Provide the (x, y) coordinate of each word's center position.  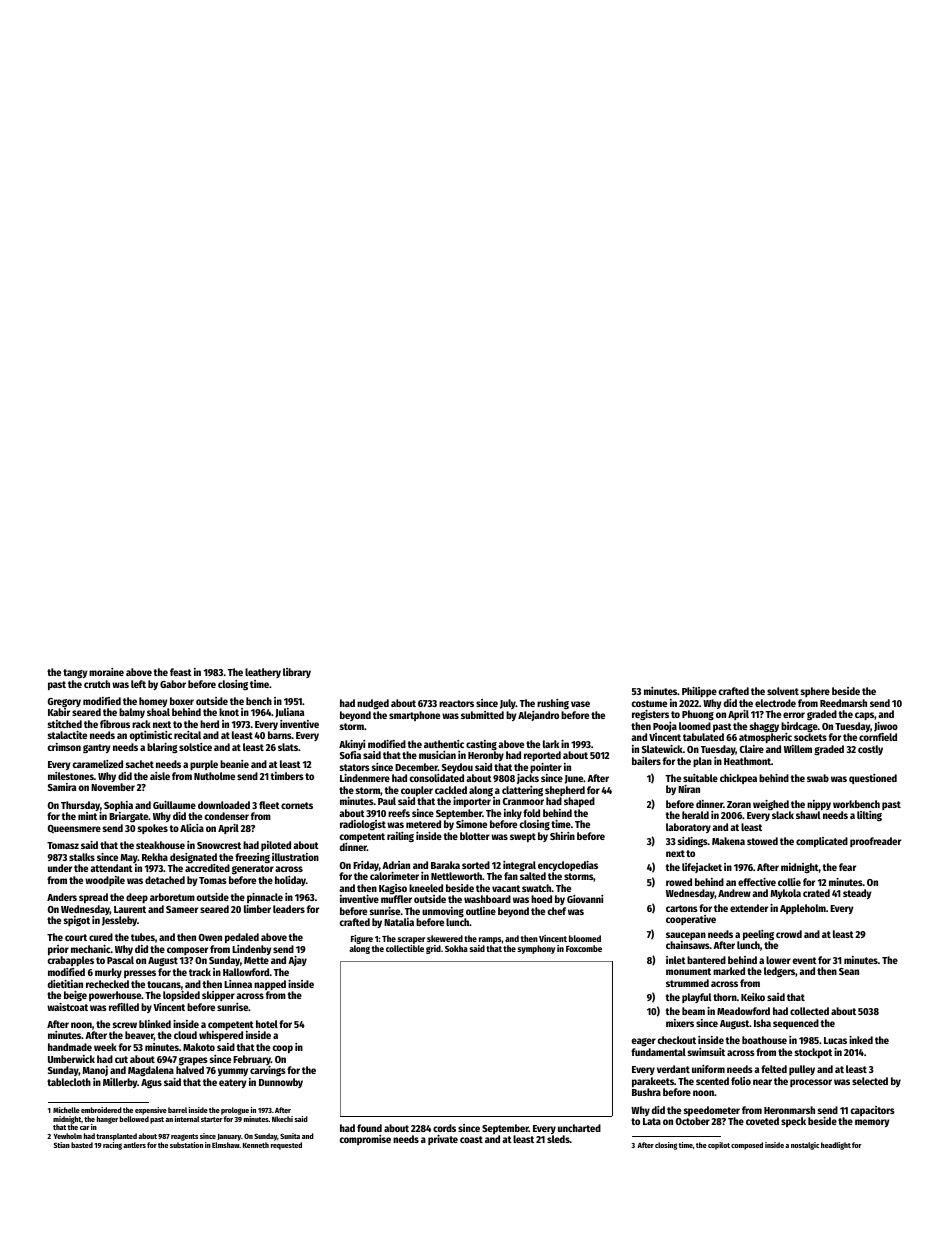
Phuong (698, 715)
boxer (182, 701)
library (297, 673)
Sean (849, 971)
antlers (134, 1145)
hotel (267, 1024)
